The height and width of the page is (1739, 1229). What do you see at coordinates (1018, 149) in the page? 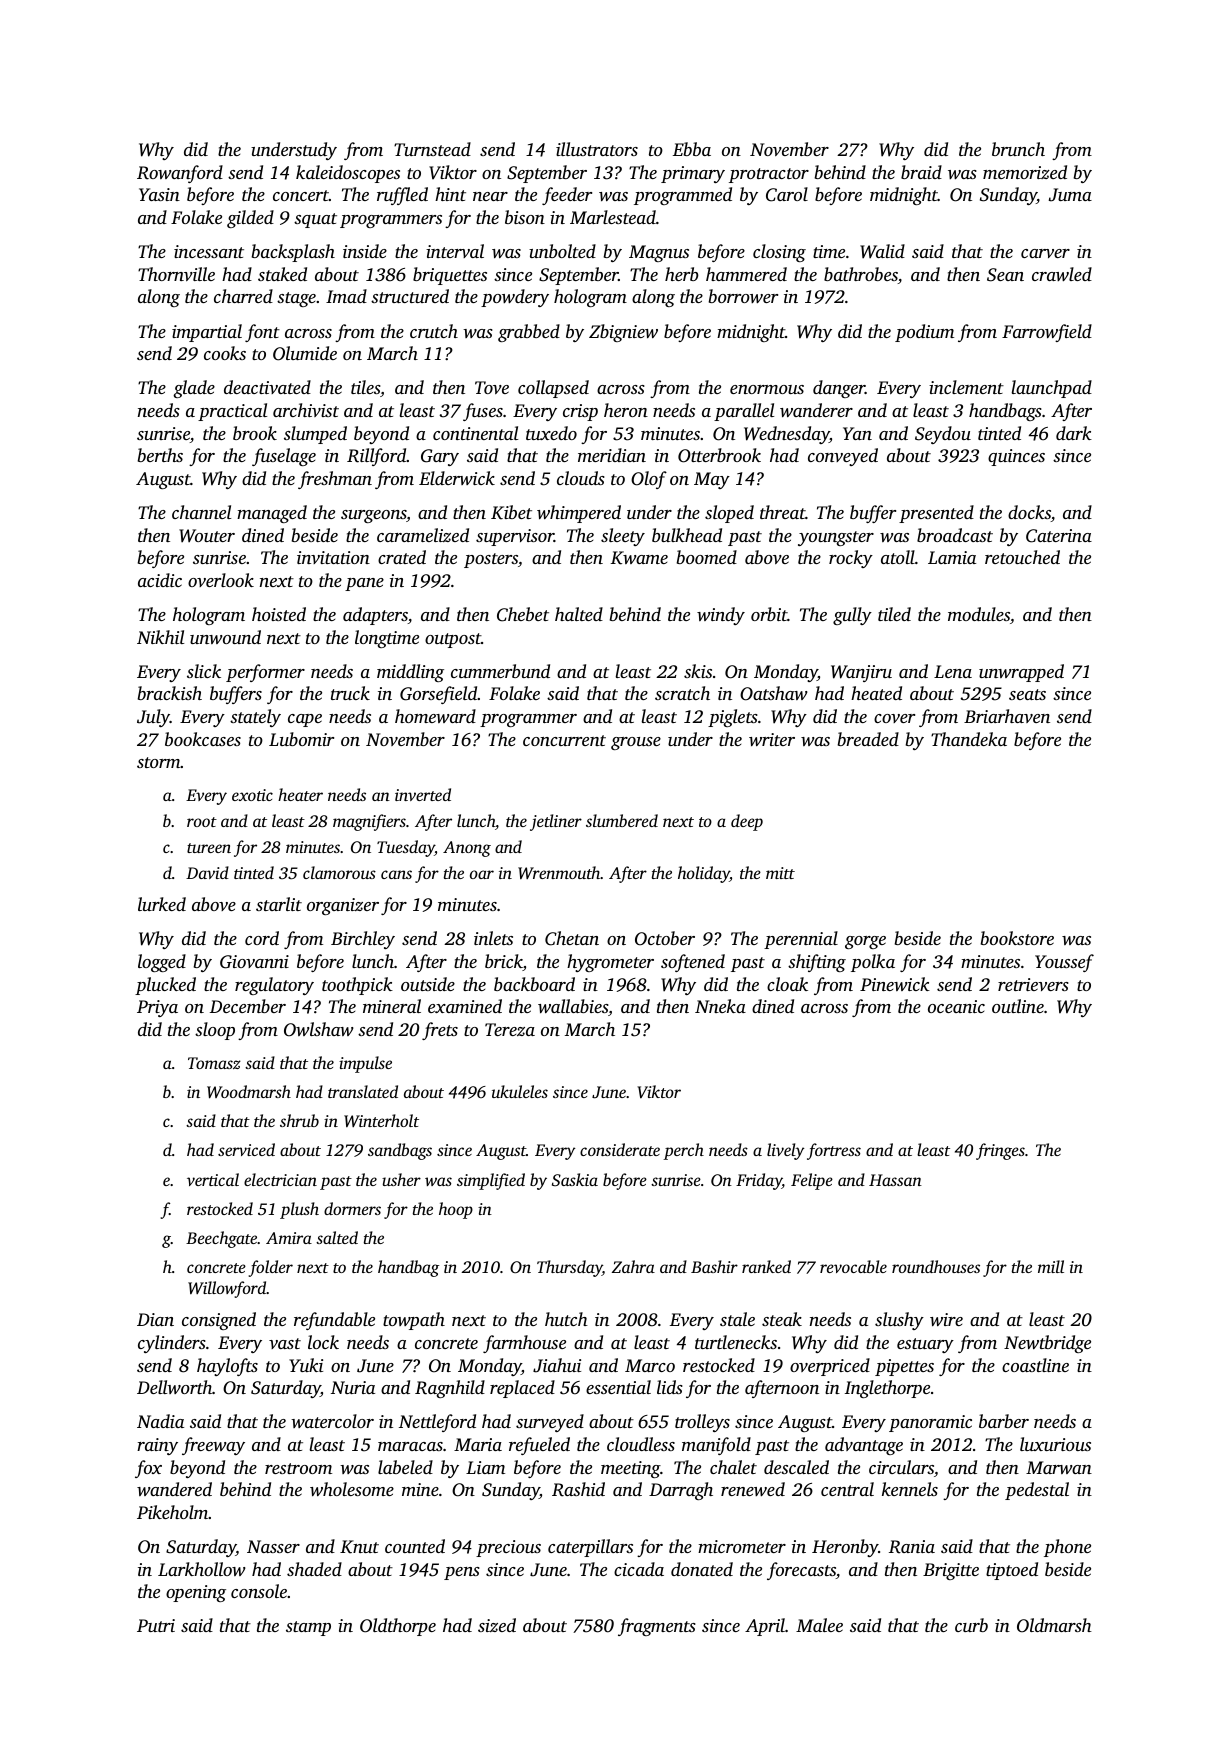
I see `brunch` at bounding box center [1018, 149].
